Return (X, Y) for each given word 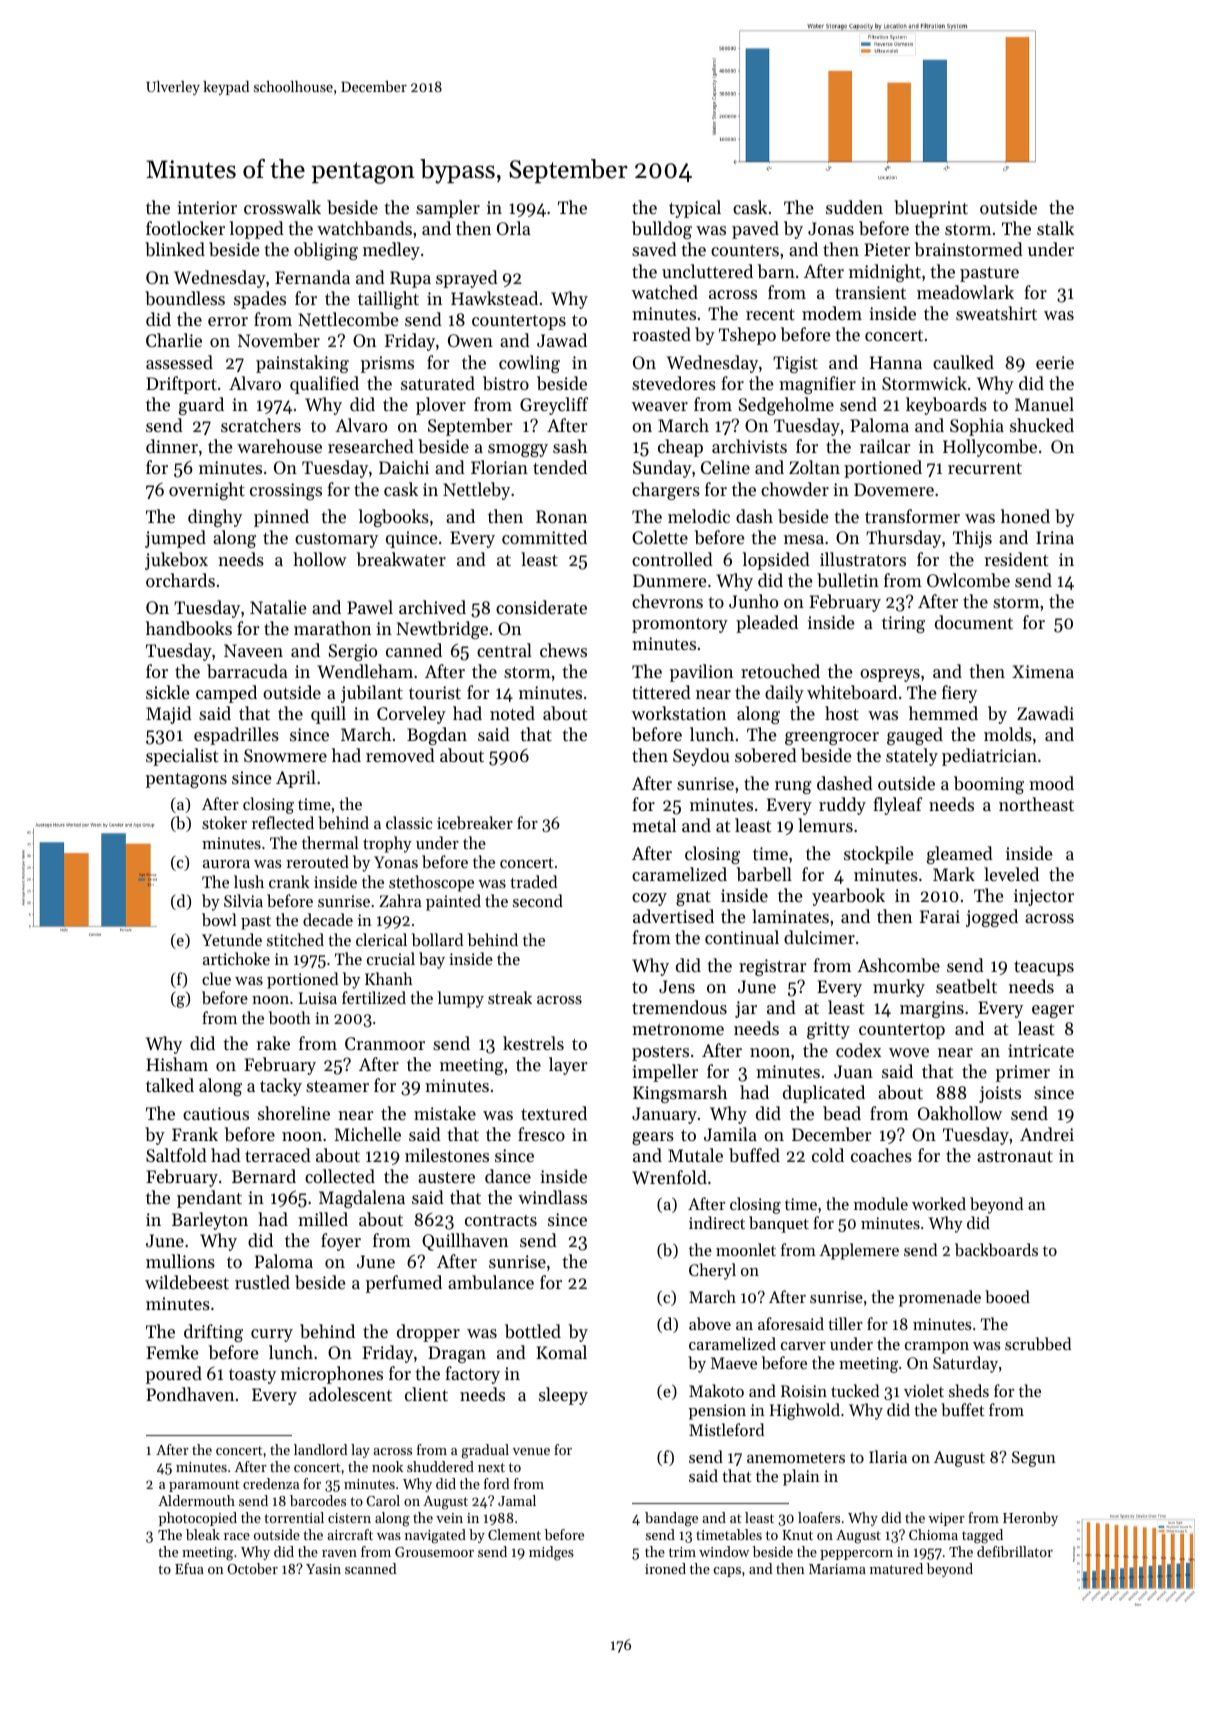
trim (682, 1552)
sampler (448, 209)
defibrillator (1015, 1551)
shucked (1042, 425)
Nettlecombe (348, 319)
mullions (180, 1261)
